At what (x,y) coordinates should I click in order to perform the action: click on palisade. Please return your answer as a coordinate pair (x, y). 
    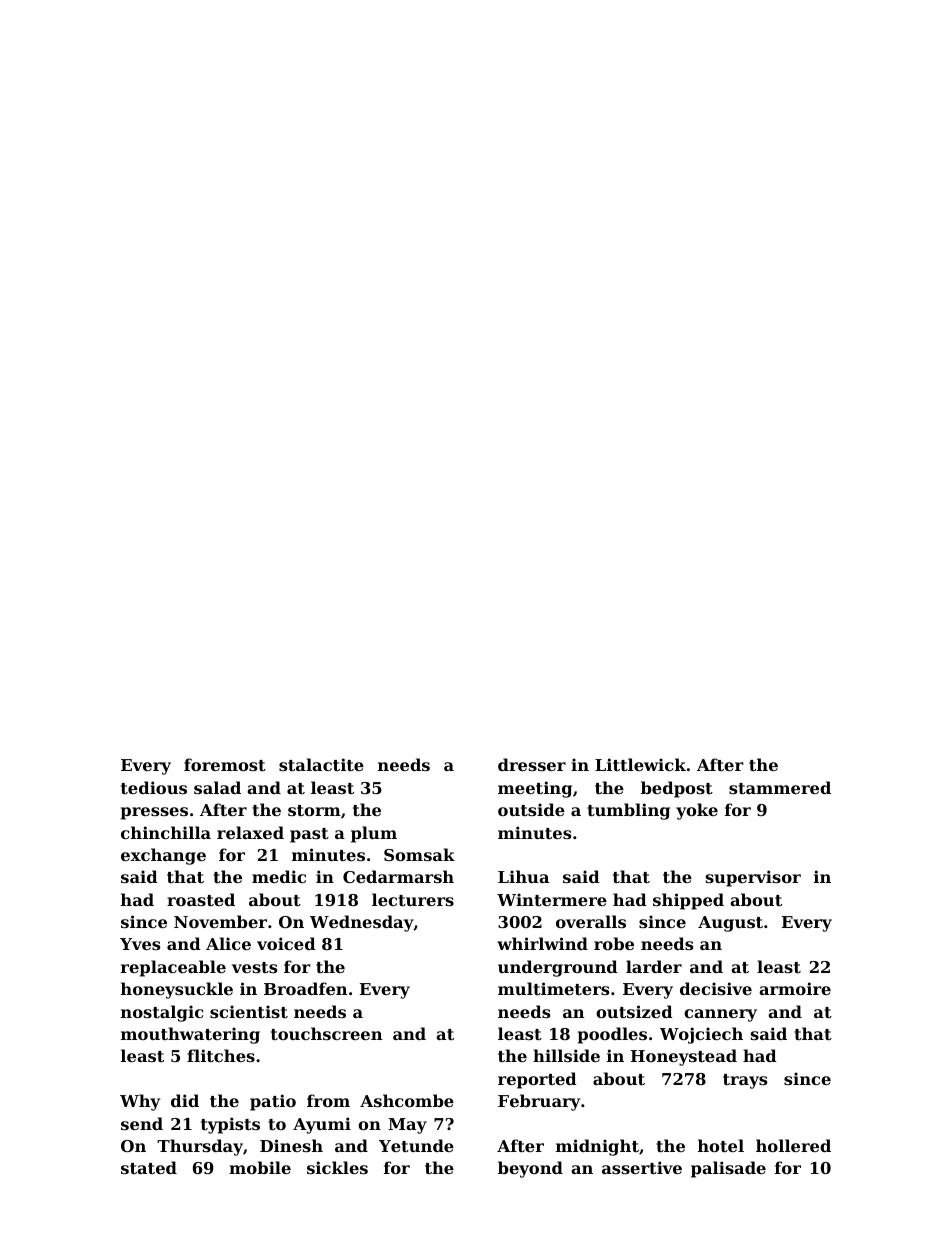
    Looking at the image, I should click on (728, 1169).
